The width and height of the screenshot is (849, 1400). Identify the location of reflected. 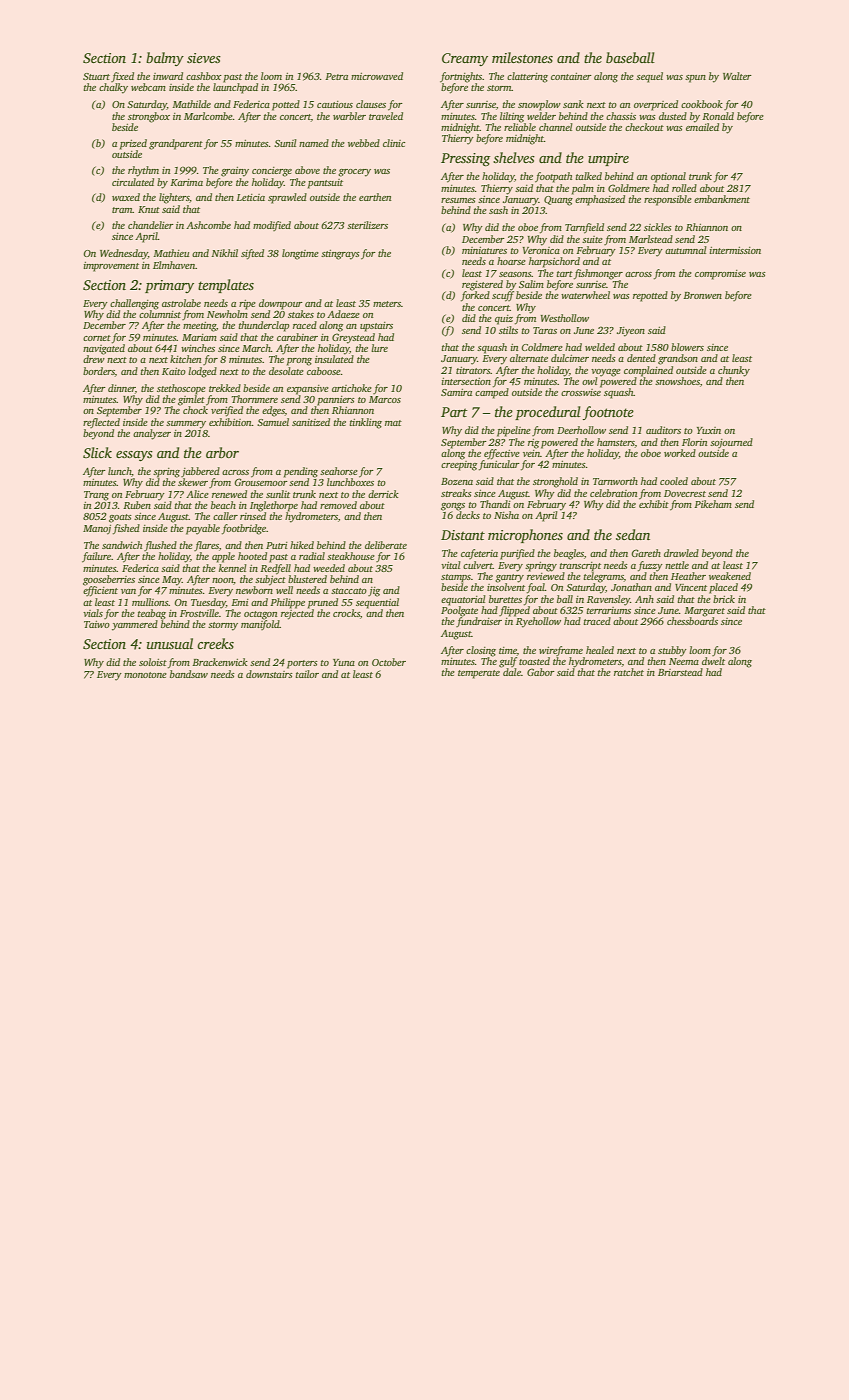
(101, 423).
